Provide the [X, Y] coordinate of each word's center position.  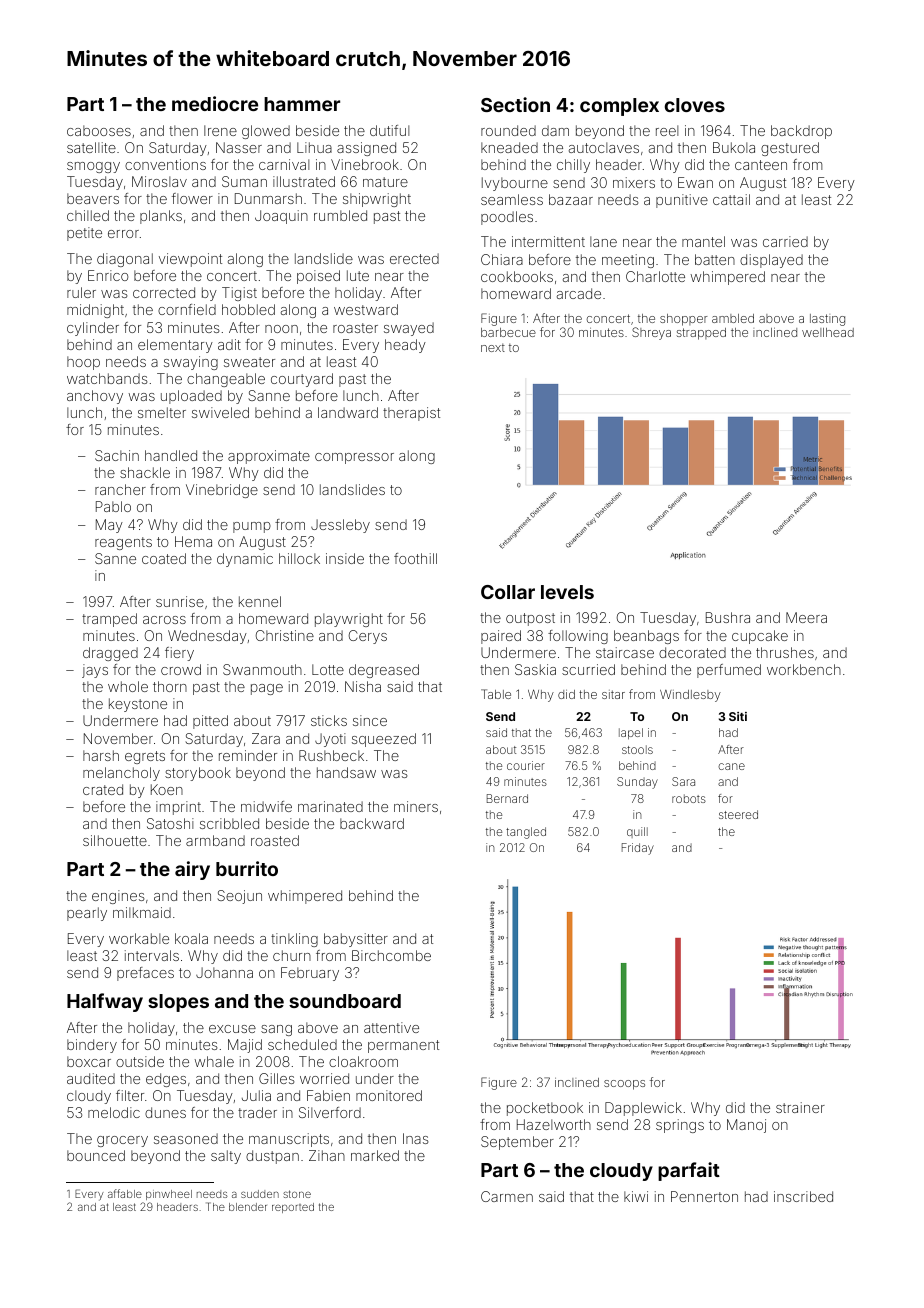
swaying [191, 363]
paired [501, 637]
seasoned [186, 1138]
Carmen [507, 1196]
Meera [806, 617]
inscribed [803, 1196]
